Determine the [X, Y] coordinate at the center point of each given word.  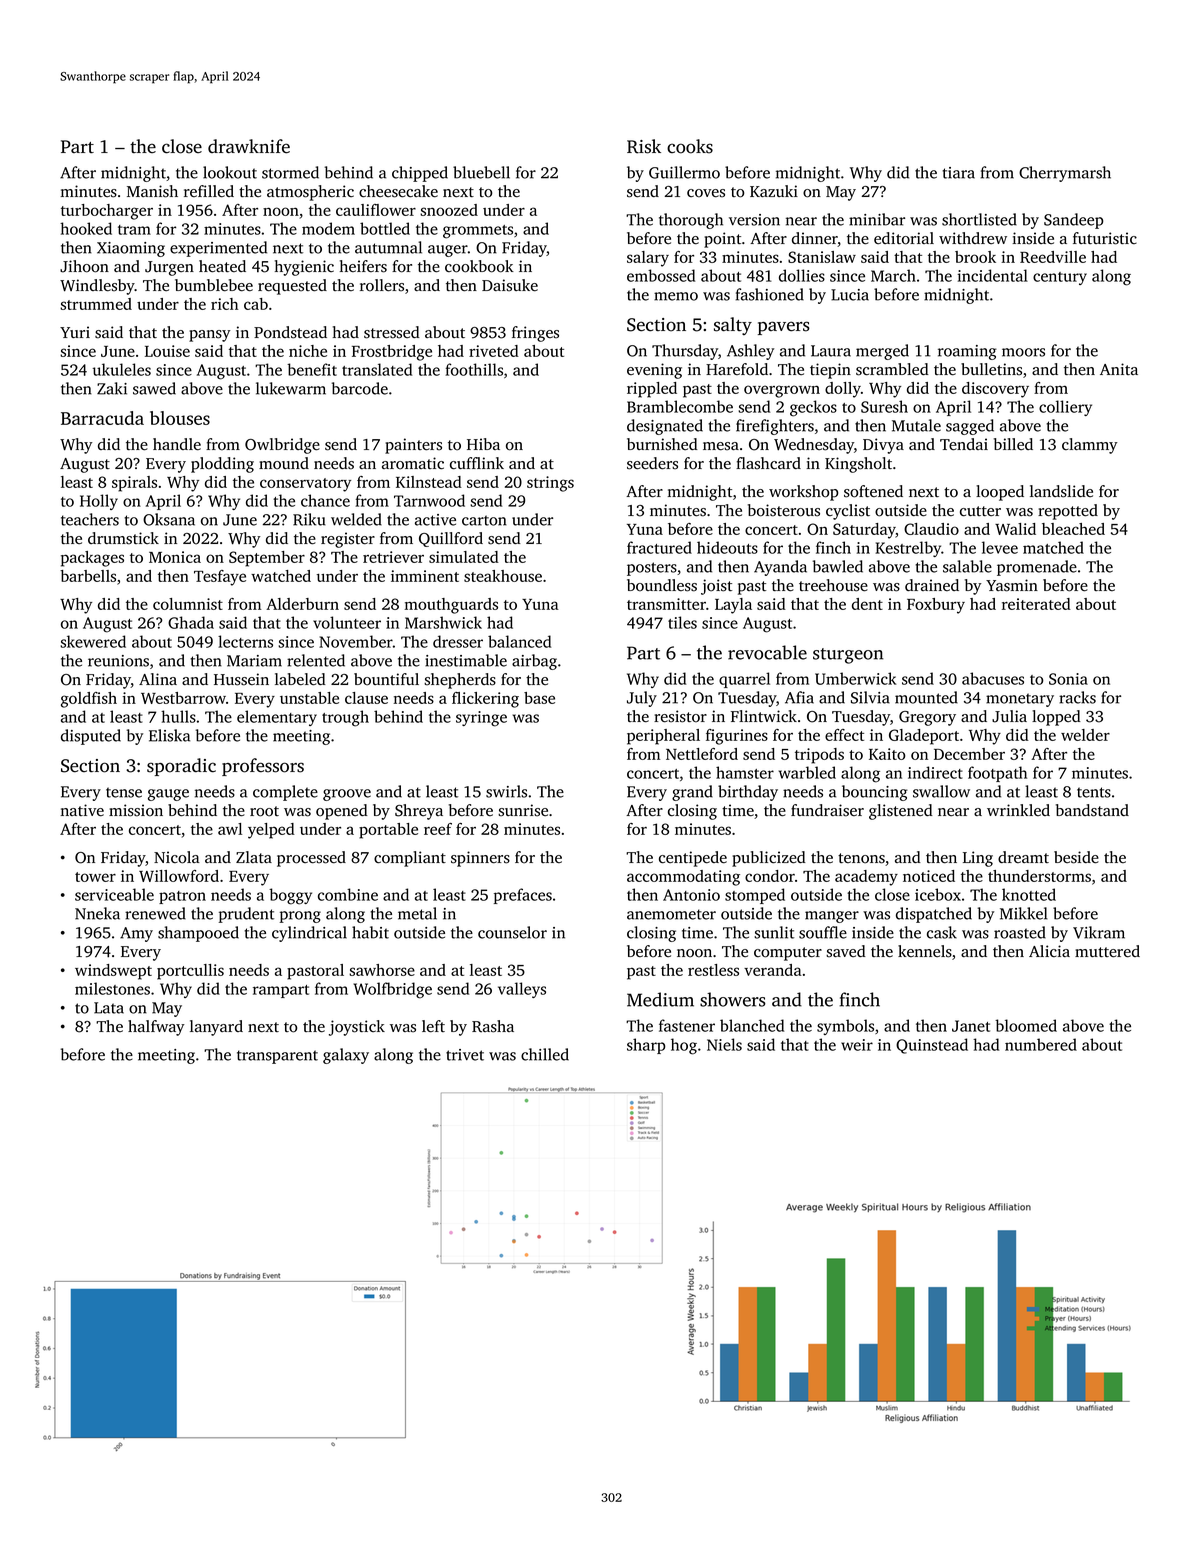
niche [308, 351]
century [1060, 278]
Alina [158, 679]
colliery [1065, 408]
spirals [134, 484]
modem [328, 228]
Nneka [97, 913]
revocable [767, 652]
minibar [877, 219]
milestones [112, 988]
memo [676, 296]
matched [1053, 547]
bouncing [875, 793]
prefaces [523, 896]
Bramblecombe [680, 406]
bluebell [481, 172]
